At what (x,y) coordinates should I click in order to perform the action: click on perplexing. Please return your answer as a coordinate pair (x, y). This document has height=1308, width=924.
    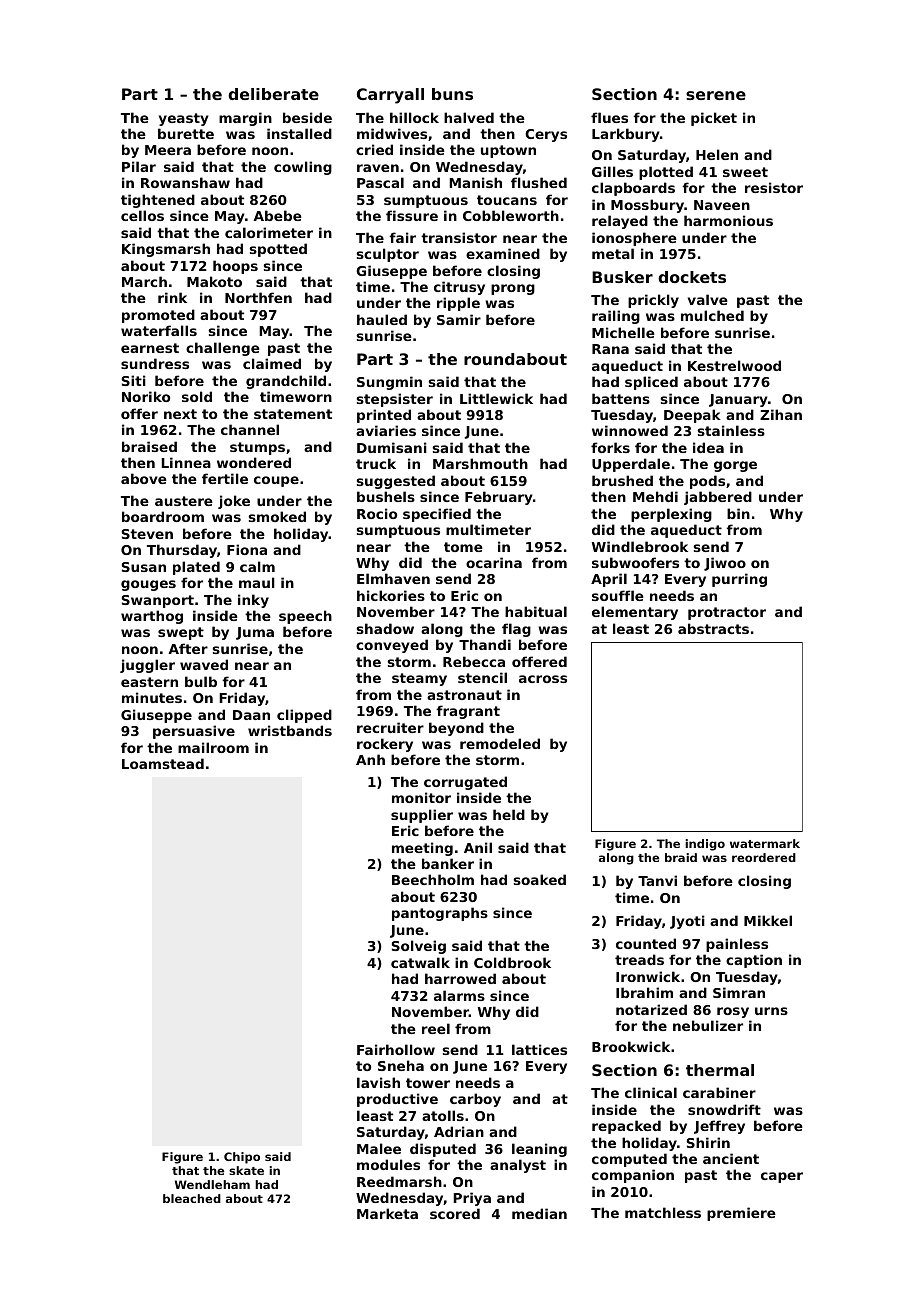
    Looking at the image, I should click on (671, 515).
